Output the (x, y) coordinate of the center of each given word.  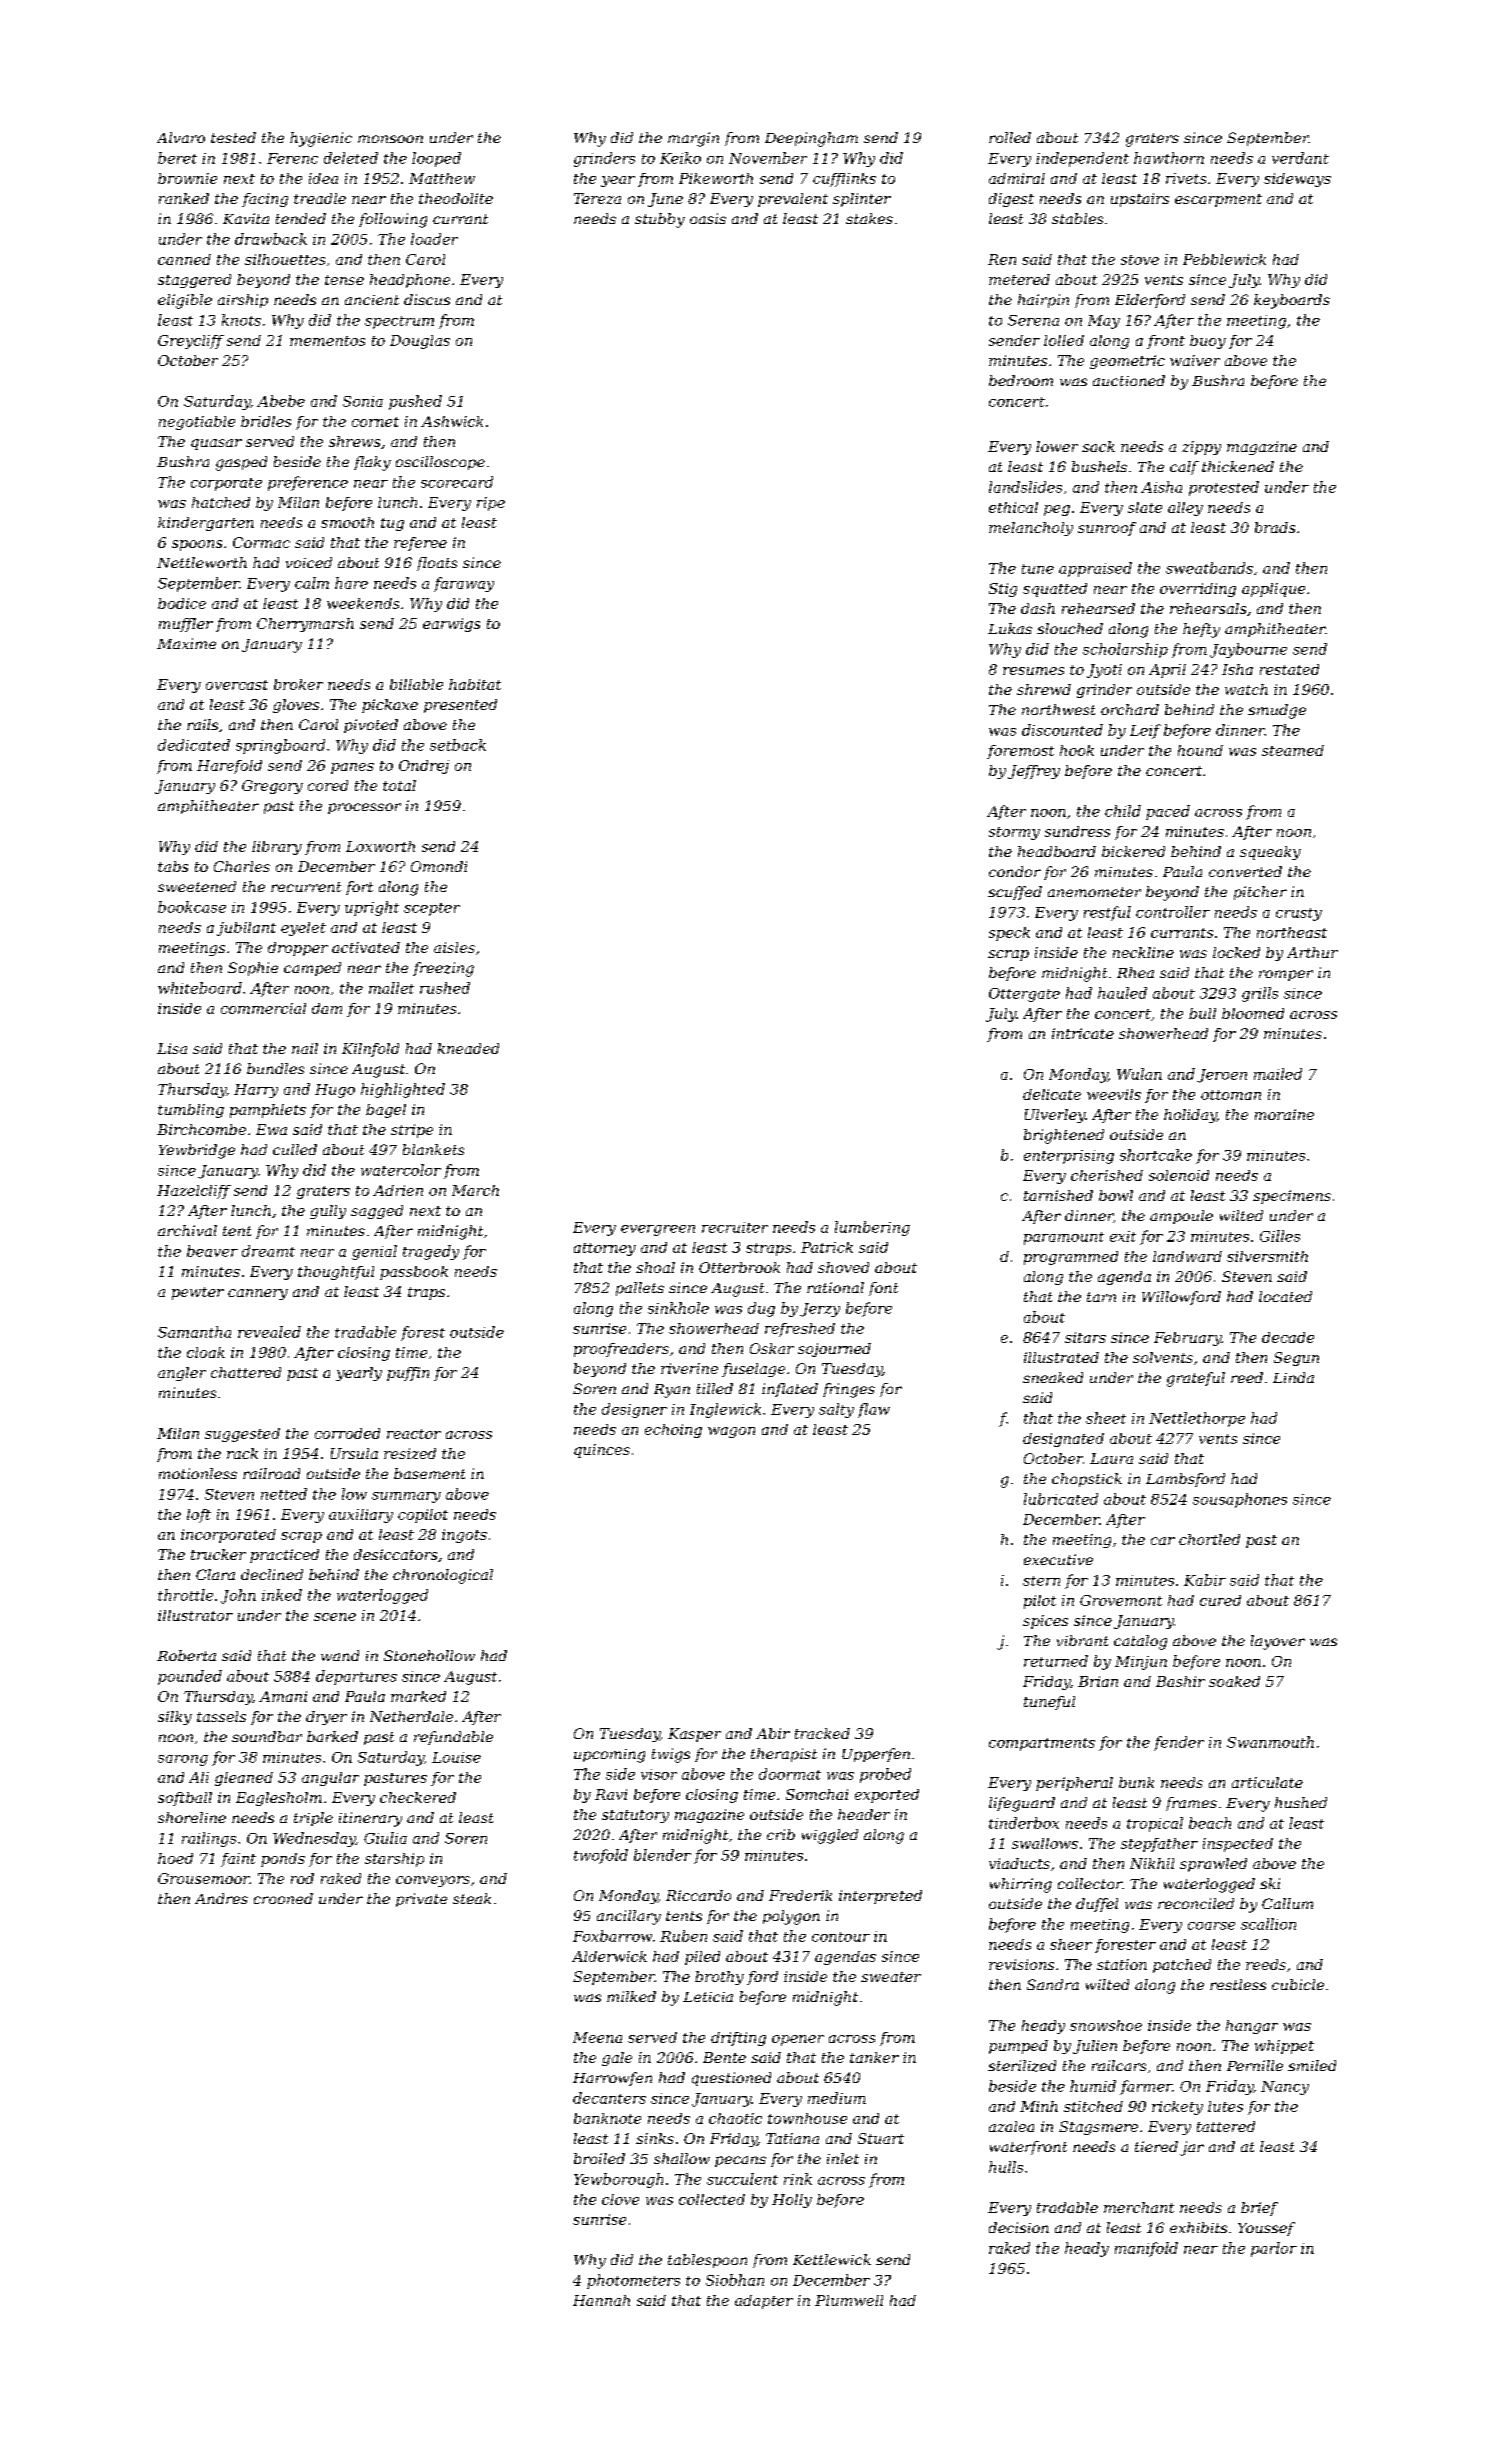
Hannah (601, 2300)
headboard (1057, 851)
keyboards (1292, 301)
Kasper (694, 1735)
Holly (792, 2201)
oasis (708, 218)
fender (1179, 1743)
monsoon (390, 139)
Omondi (439, 866)
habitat (475, 684)
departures (356, 1677)
